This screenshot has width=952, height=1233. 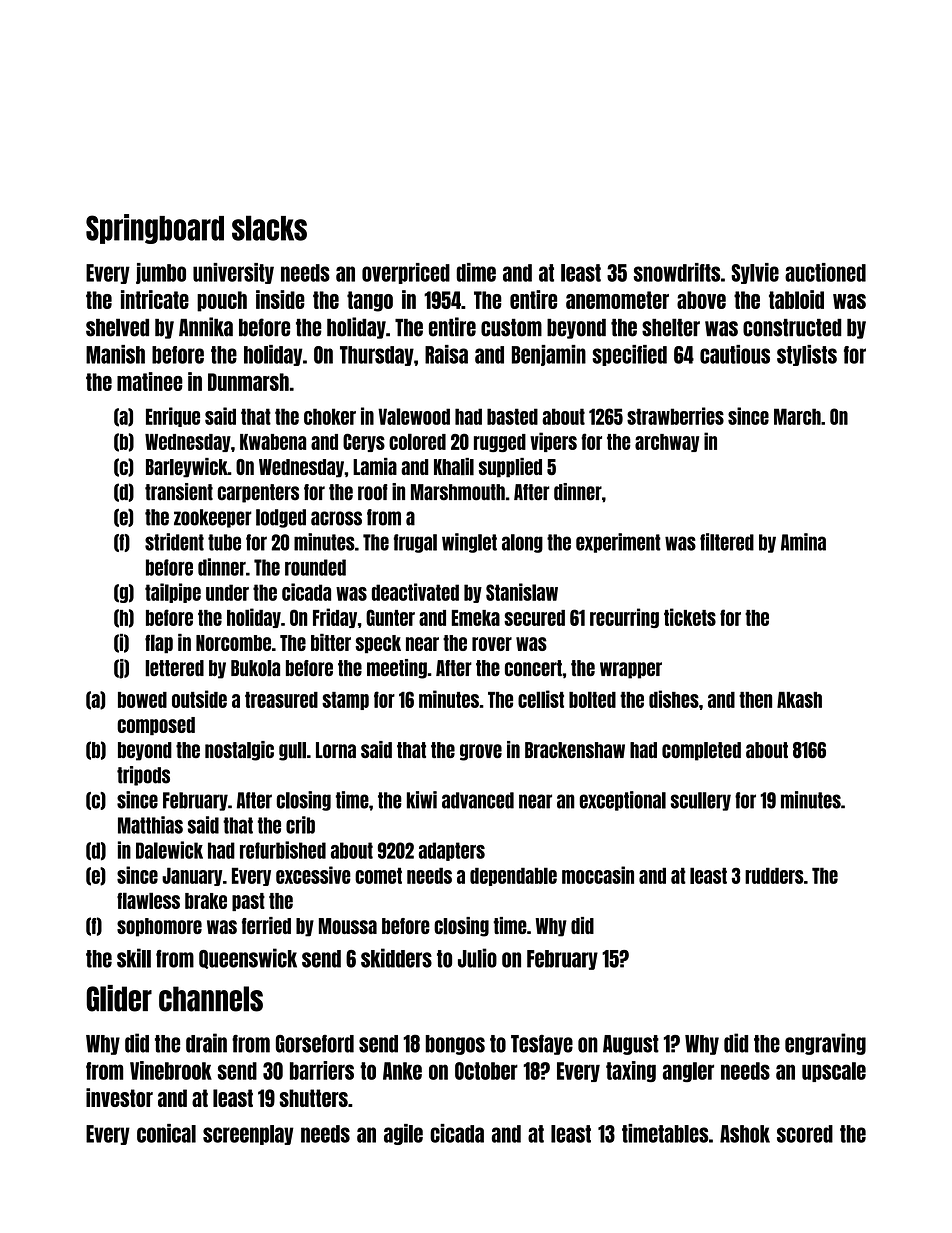 I want to click on January, so click(x=192, y=876).
